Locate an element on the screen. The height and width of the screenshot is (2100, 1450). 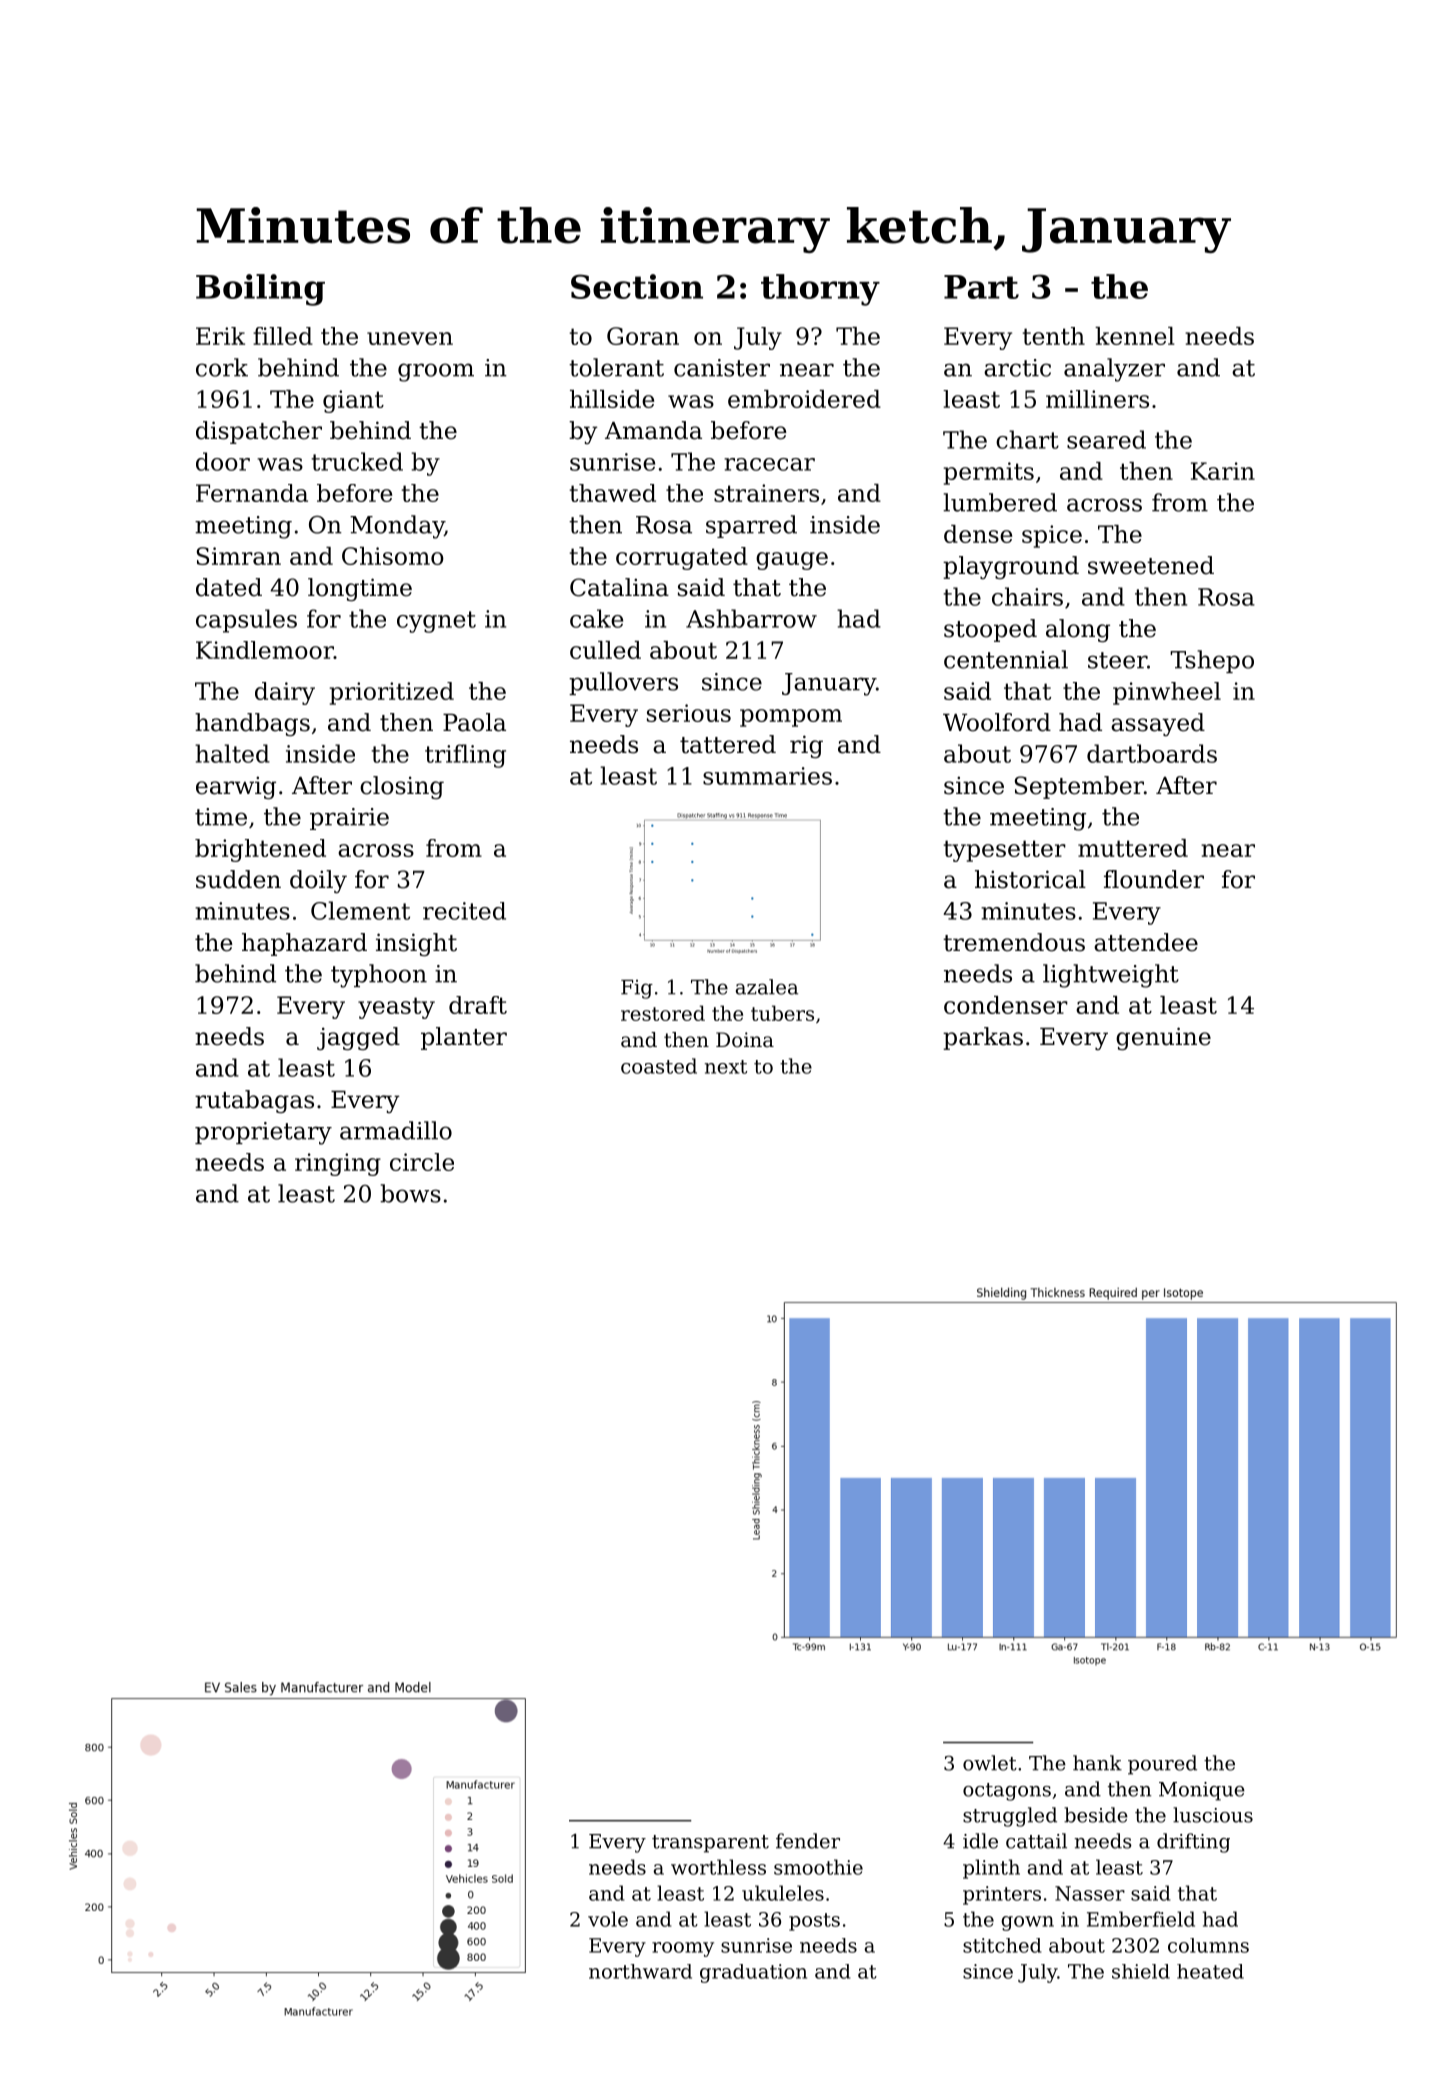
typesetter is located at coordinates (1005, 851).
